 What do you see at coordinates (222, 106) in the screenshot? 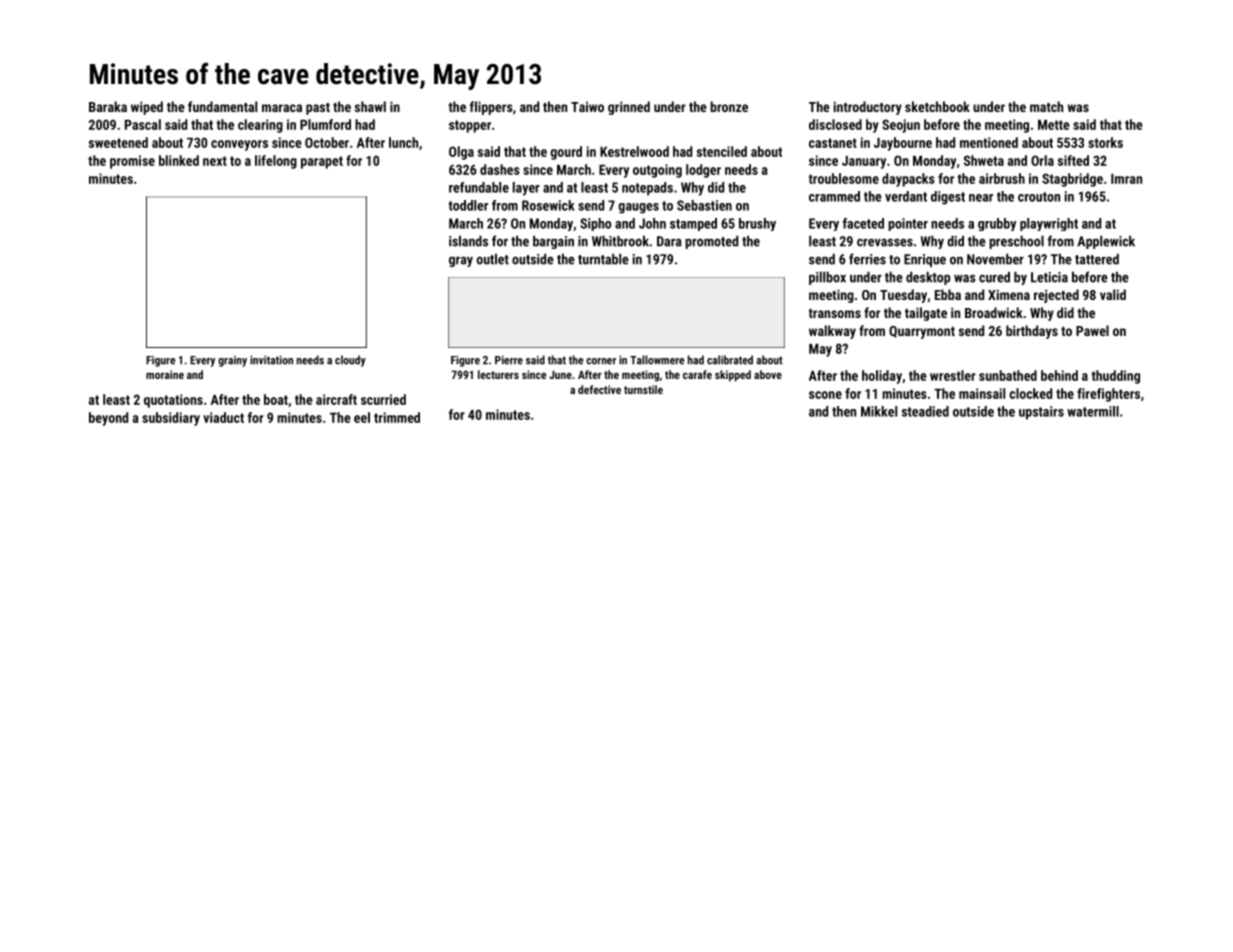
I see `fundamental` at bounding box center [222, 106].
